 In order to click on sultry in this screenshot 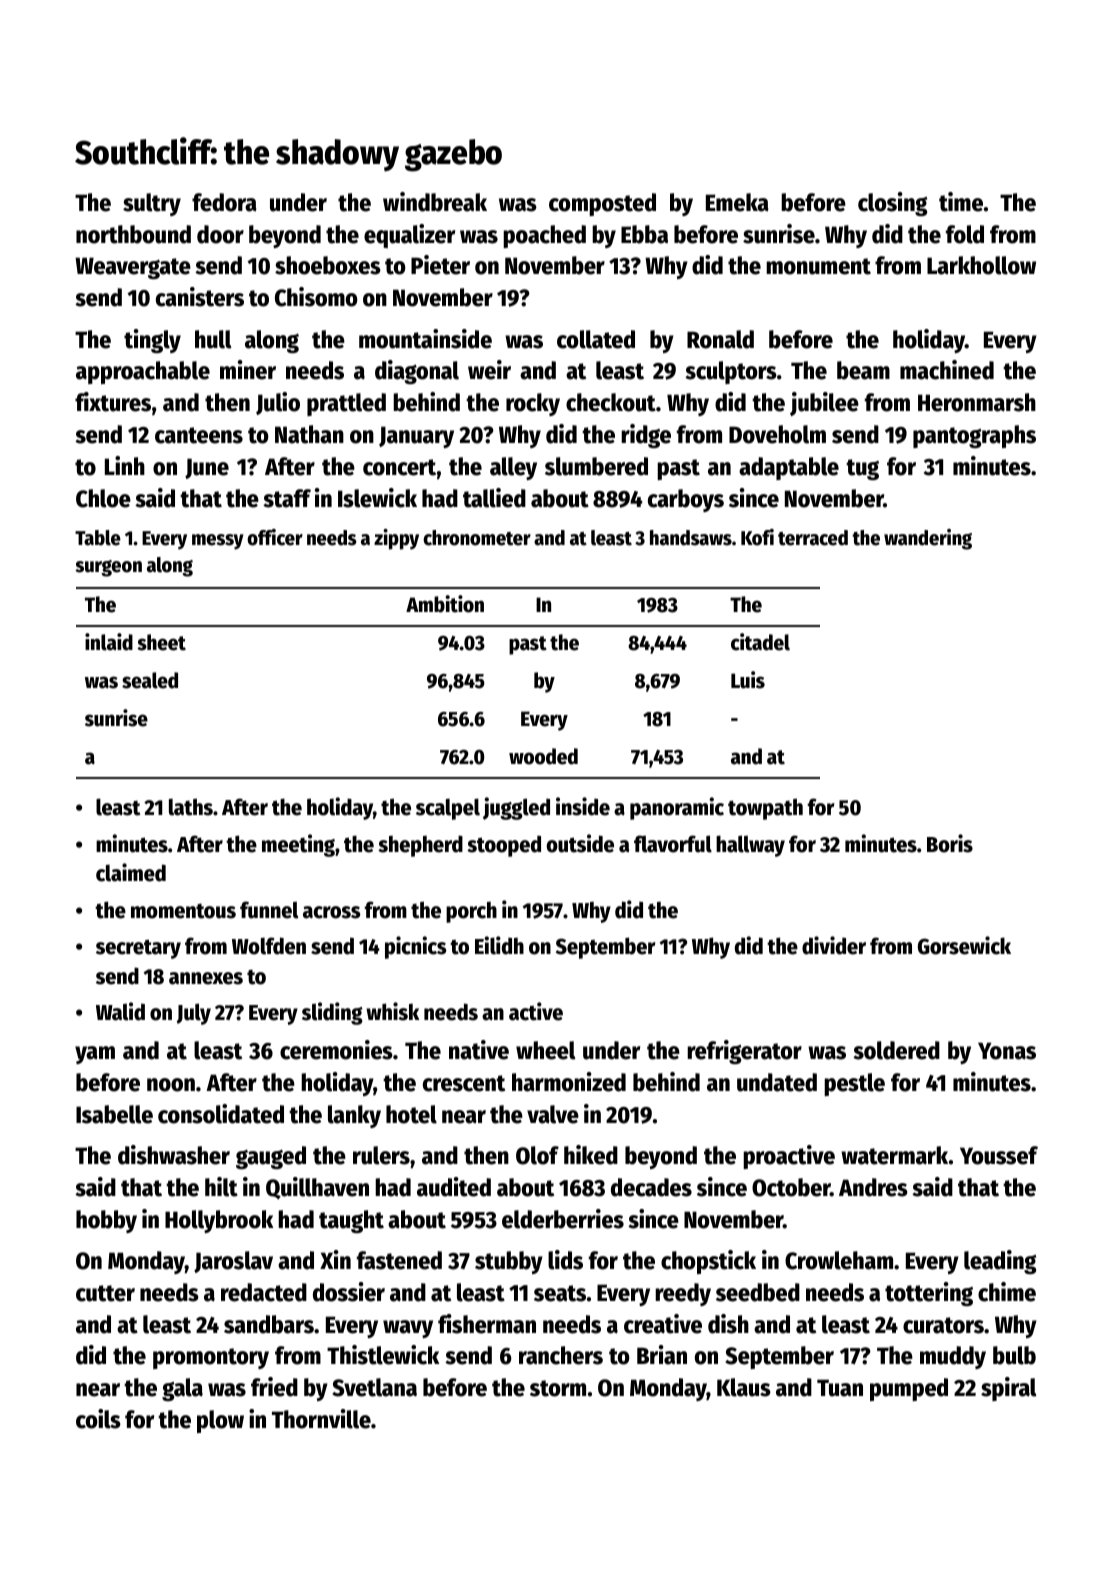, I will do `click(152, 204)`.
